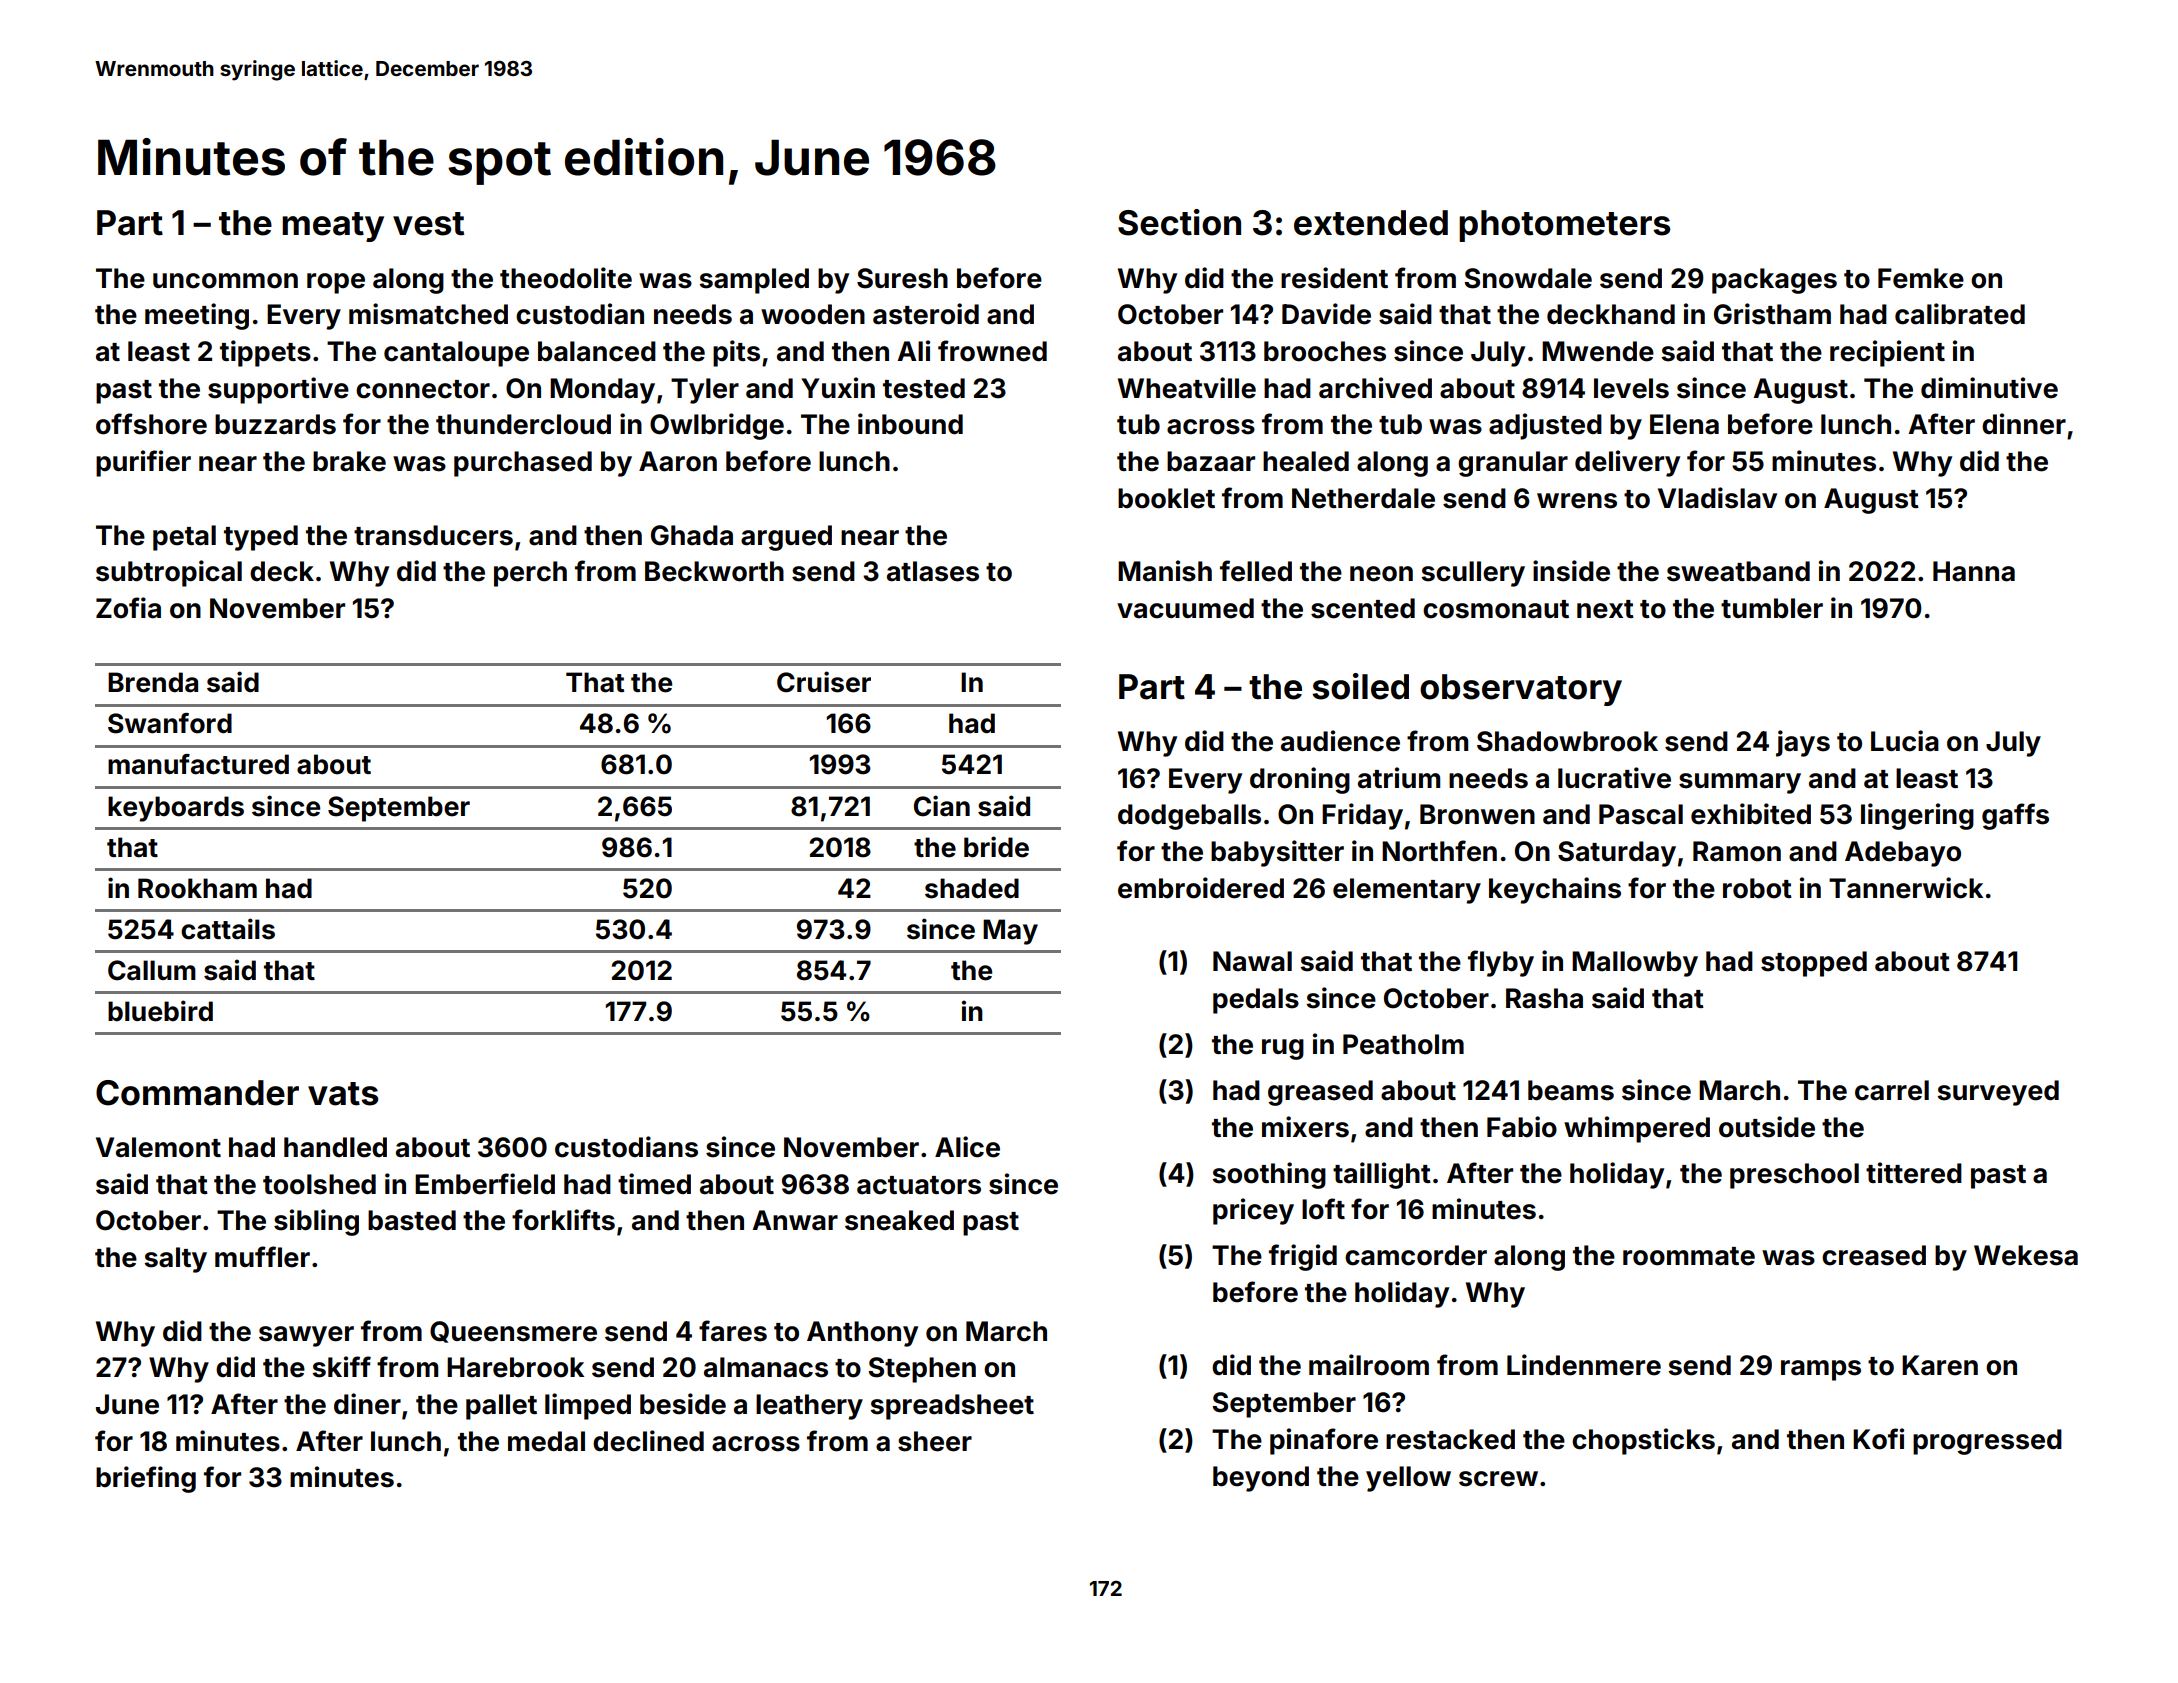 This image has height=1683, width=2178. What do you see at coordinates (1564, 226) in the image?
I see `photometers` at bounding box center [1564, 226].
